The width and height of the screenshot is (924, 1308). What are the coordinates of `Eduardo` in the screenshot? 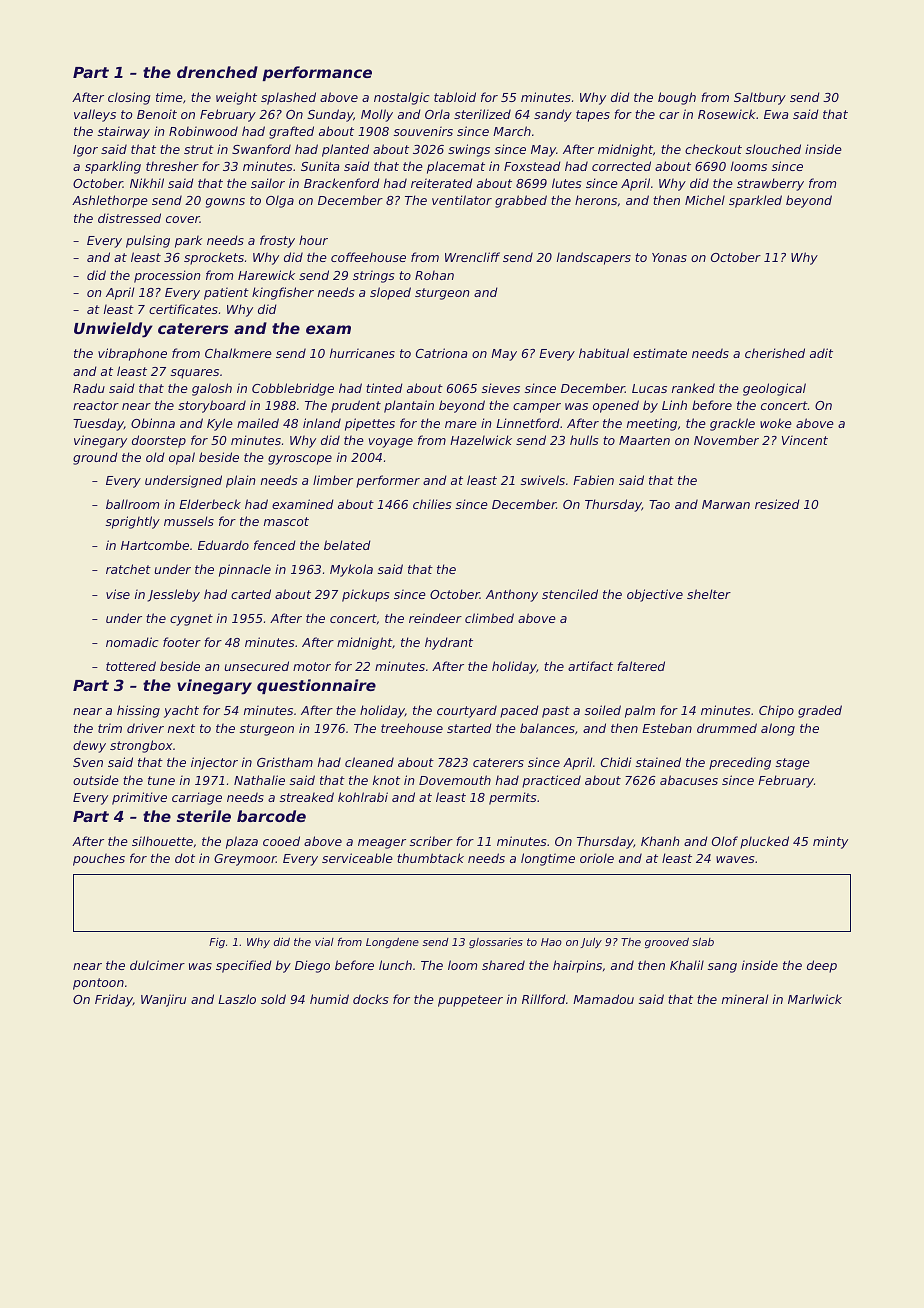 It's located at (223, 545).
